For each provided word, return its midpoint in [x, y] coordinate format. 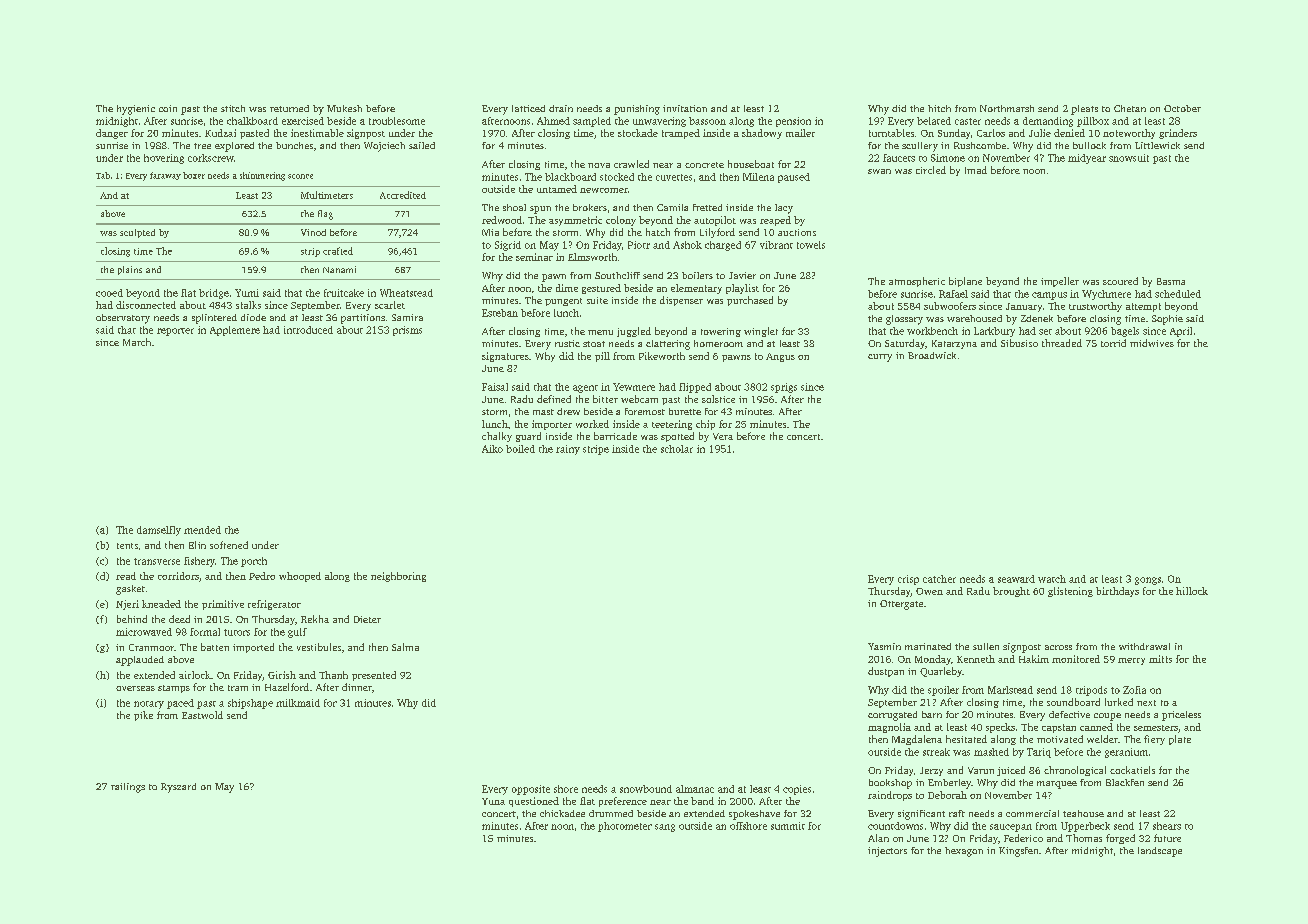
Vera [723, 436]
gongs [1148, 581]
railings [128, 788]
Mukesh [344, 108]
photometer [625, 827]
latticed [528, 108]
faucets [899, 158]
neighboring [398, 577]
